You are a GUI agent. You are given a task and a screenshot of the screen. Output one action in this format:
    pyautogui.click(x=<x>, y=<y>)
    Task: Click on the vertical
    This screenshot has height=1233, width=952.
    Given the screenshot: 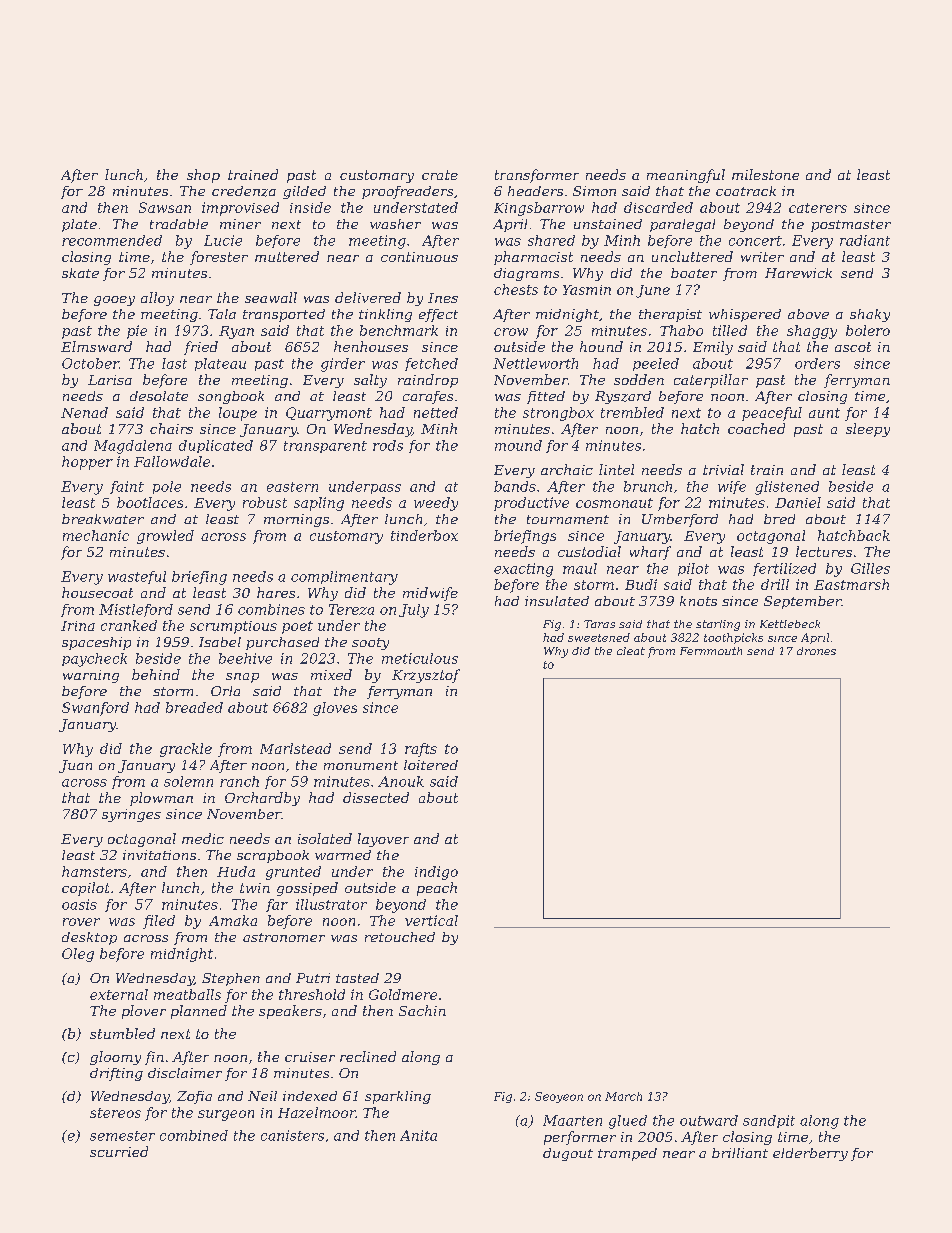 What is the action you would take?
    pyautogui.click(x=431, y=920)
